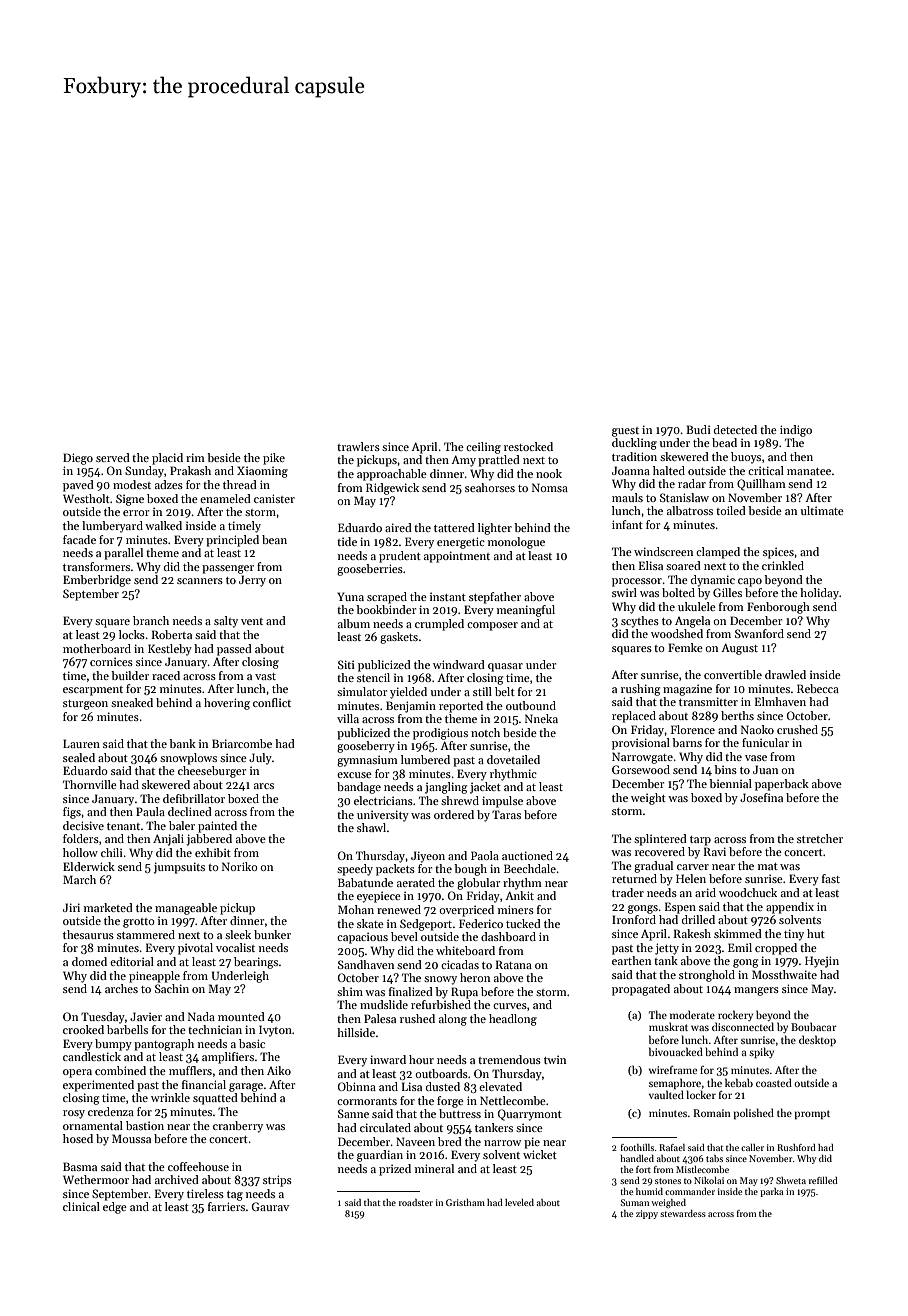  What do you see at coordinates (693, 867) in the screenshot?
I see `carver` at bounding box center [693, 867].
